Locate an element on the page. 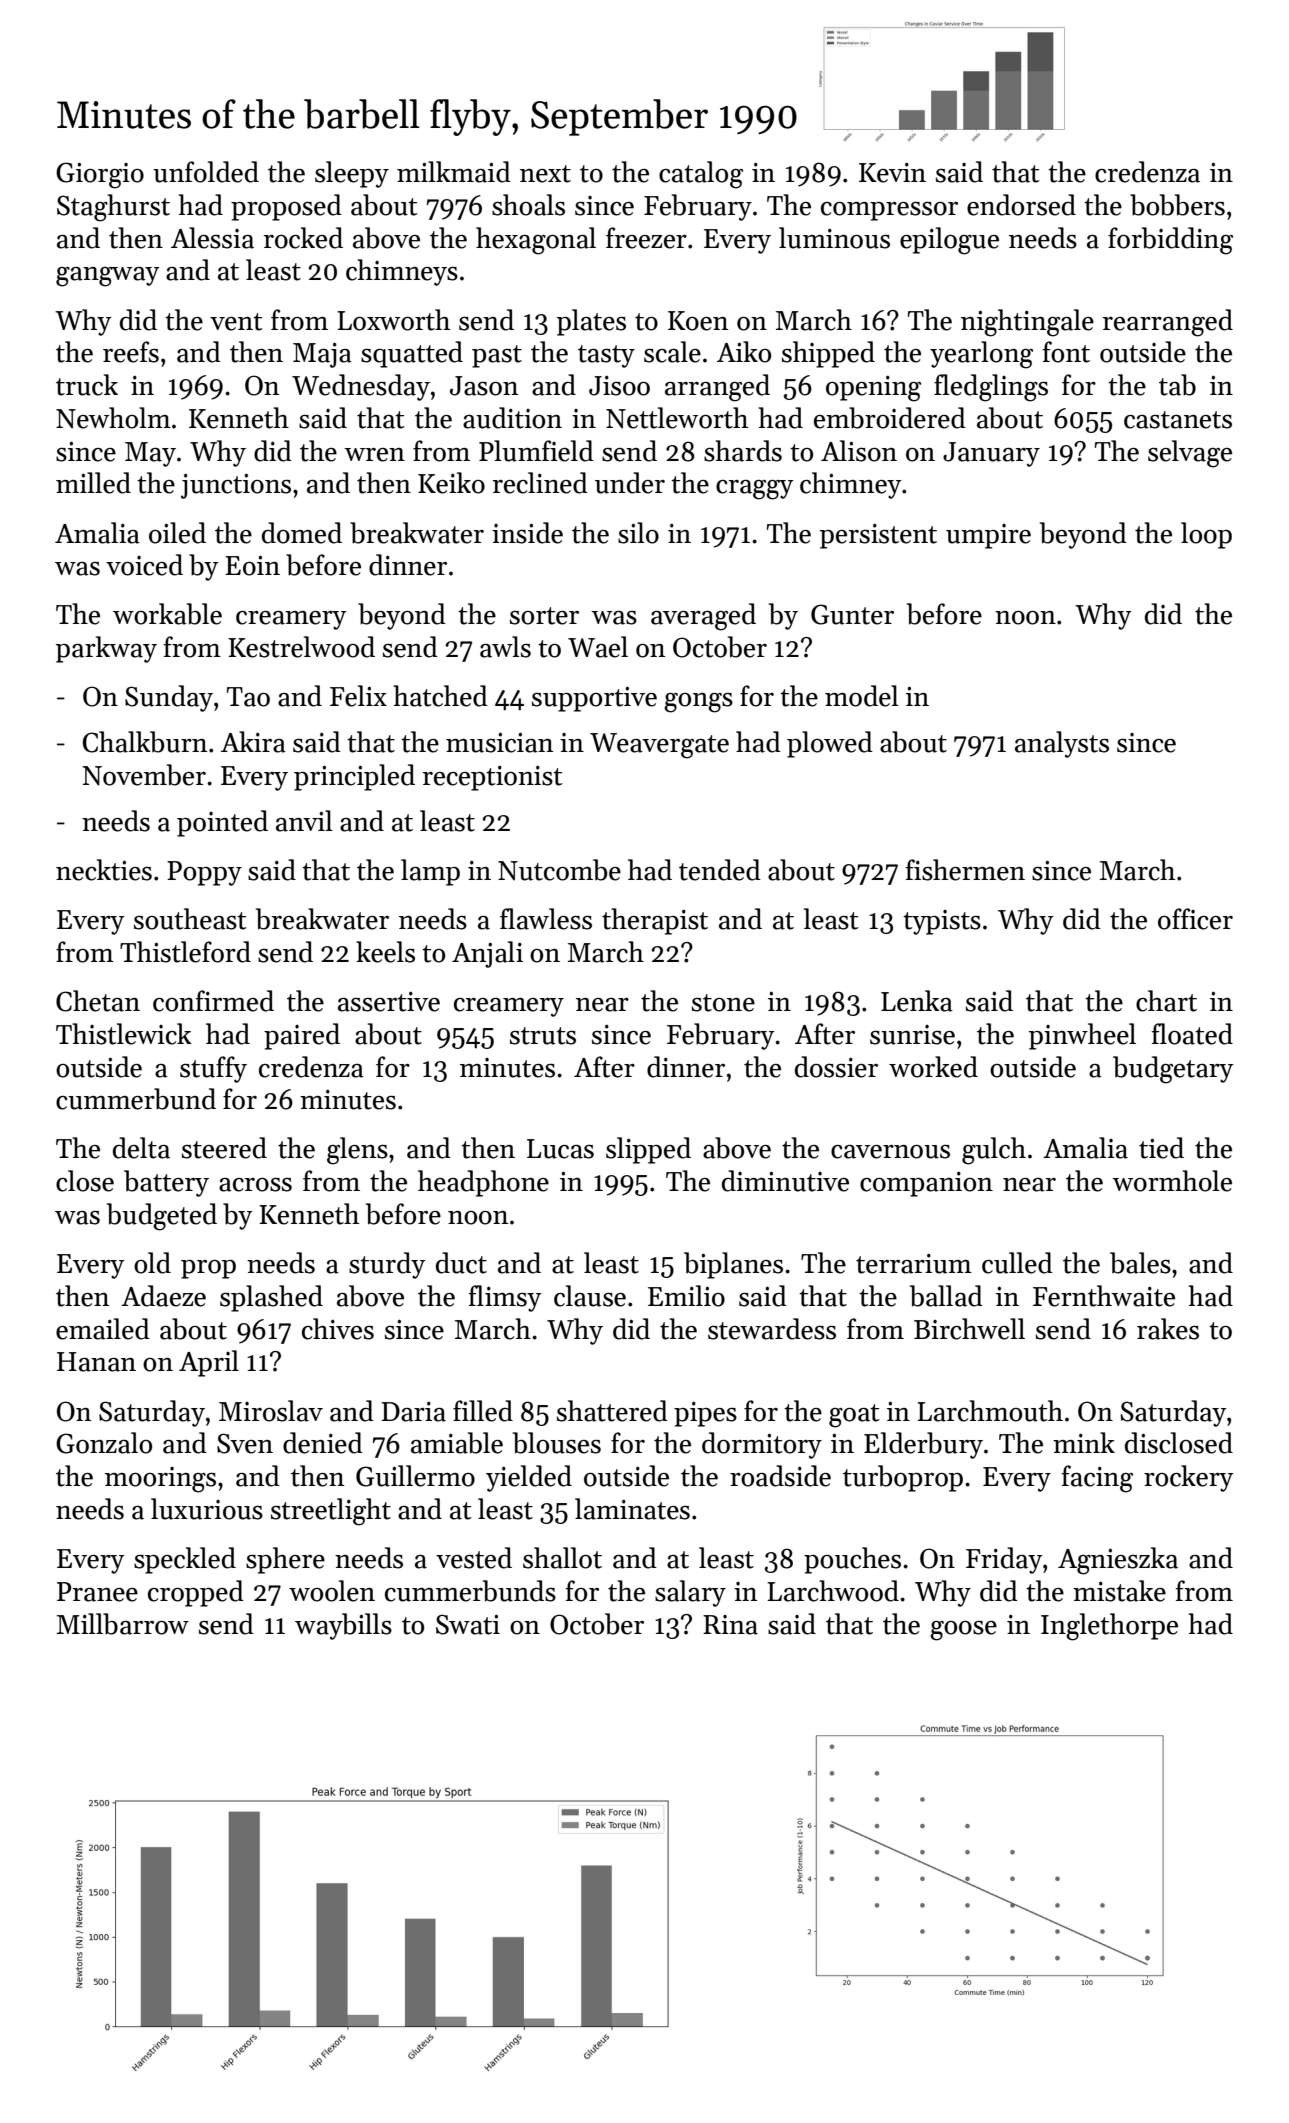  scale is located at coordinates (672, 352).
